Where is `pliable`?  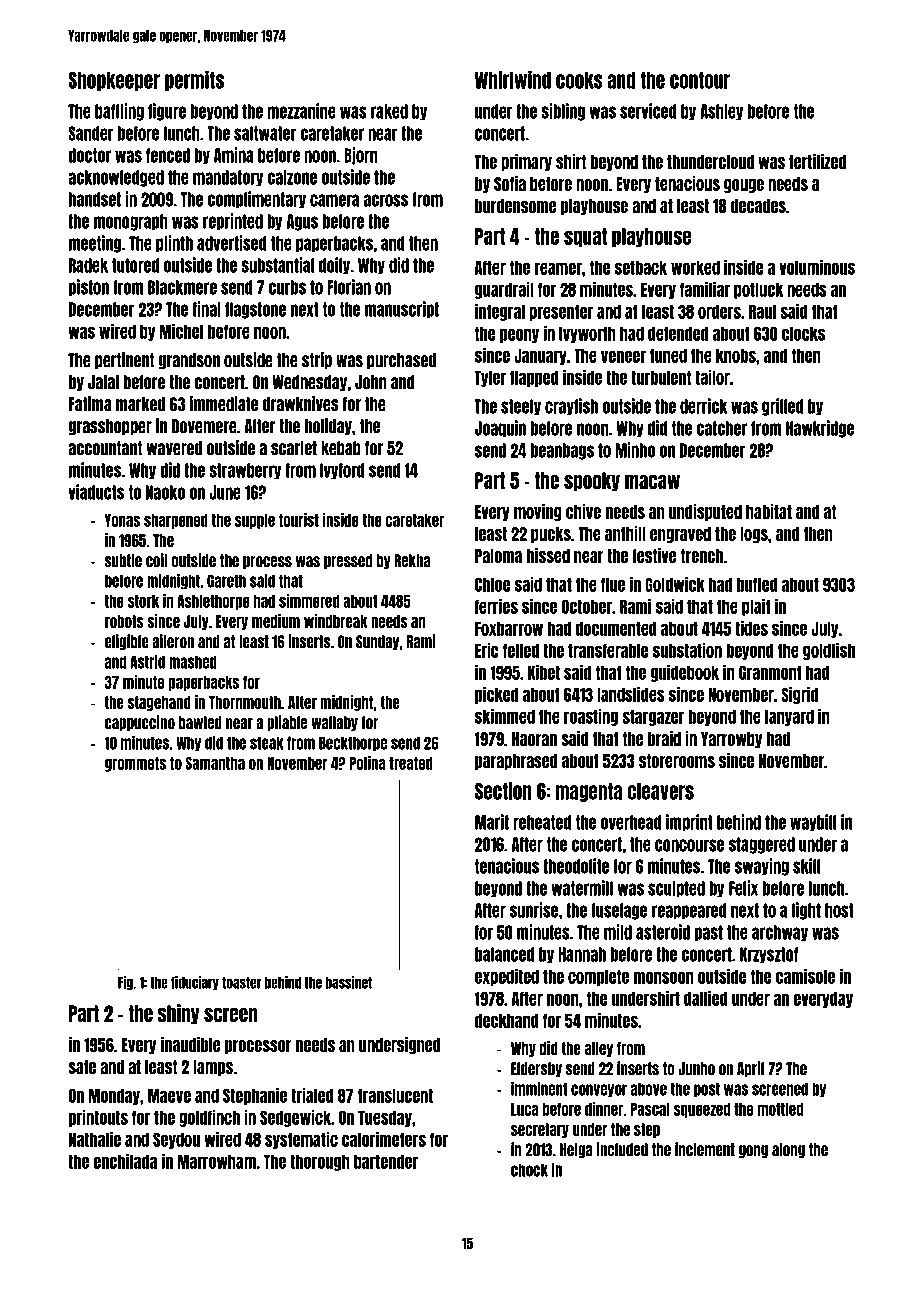 pliable is located at coordinates (287, 723).
